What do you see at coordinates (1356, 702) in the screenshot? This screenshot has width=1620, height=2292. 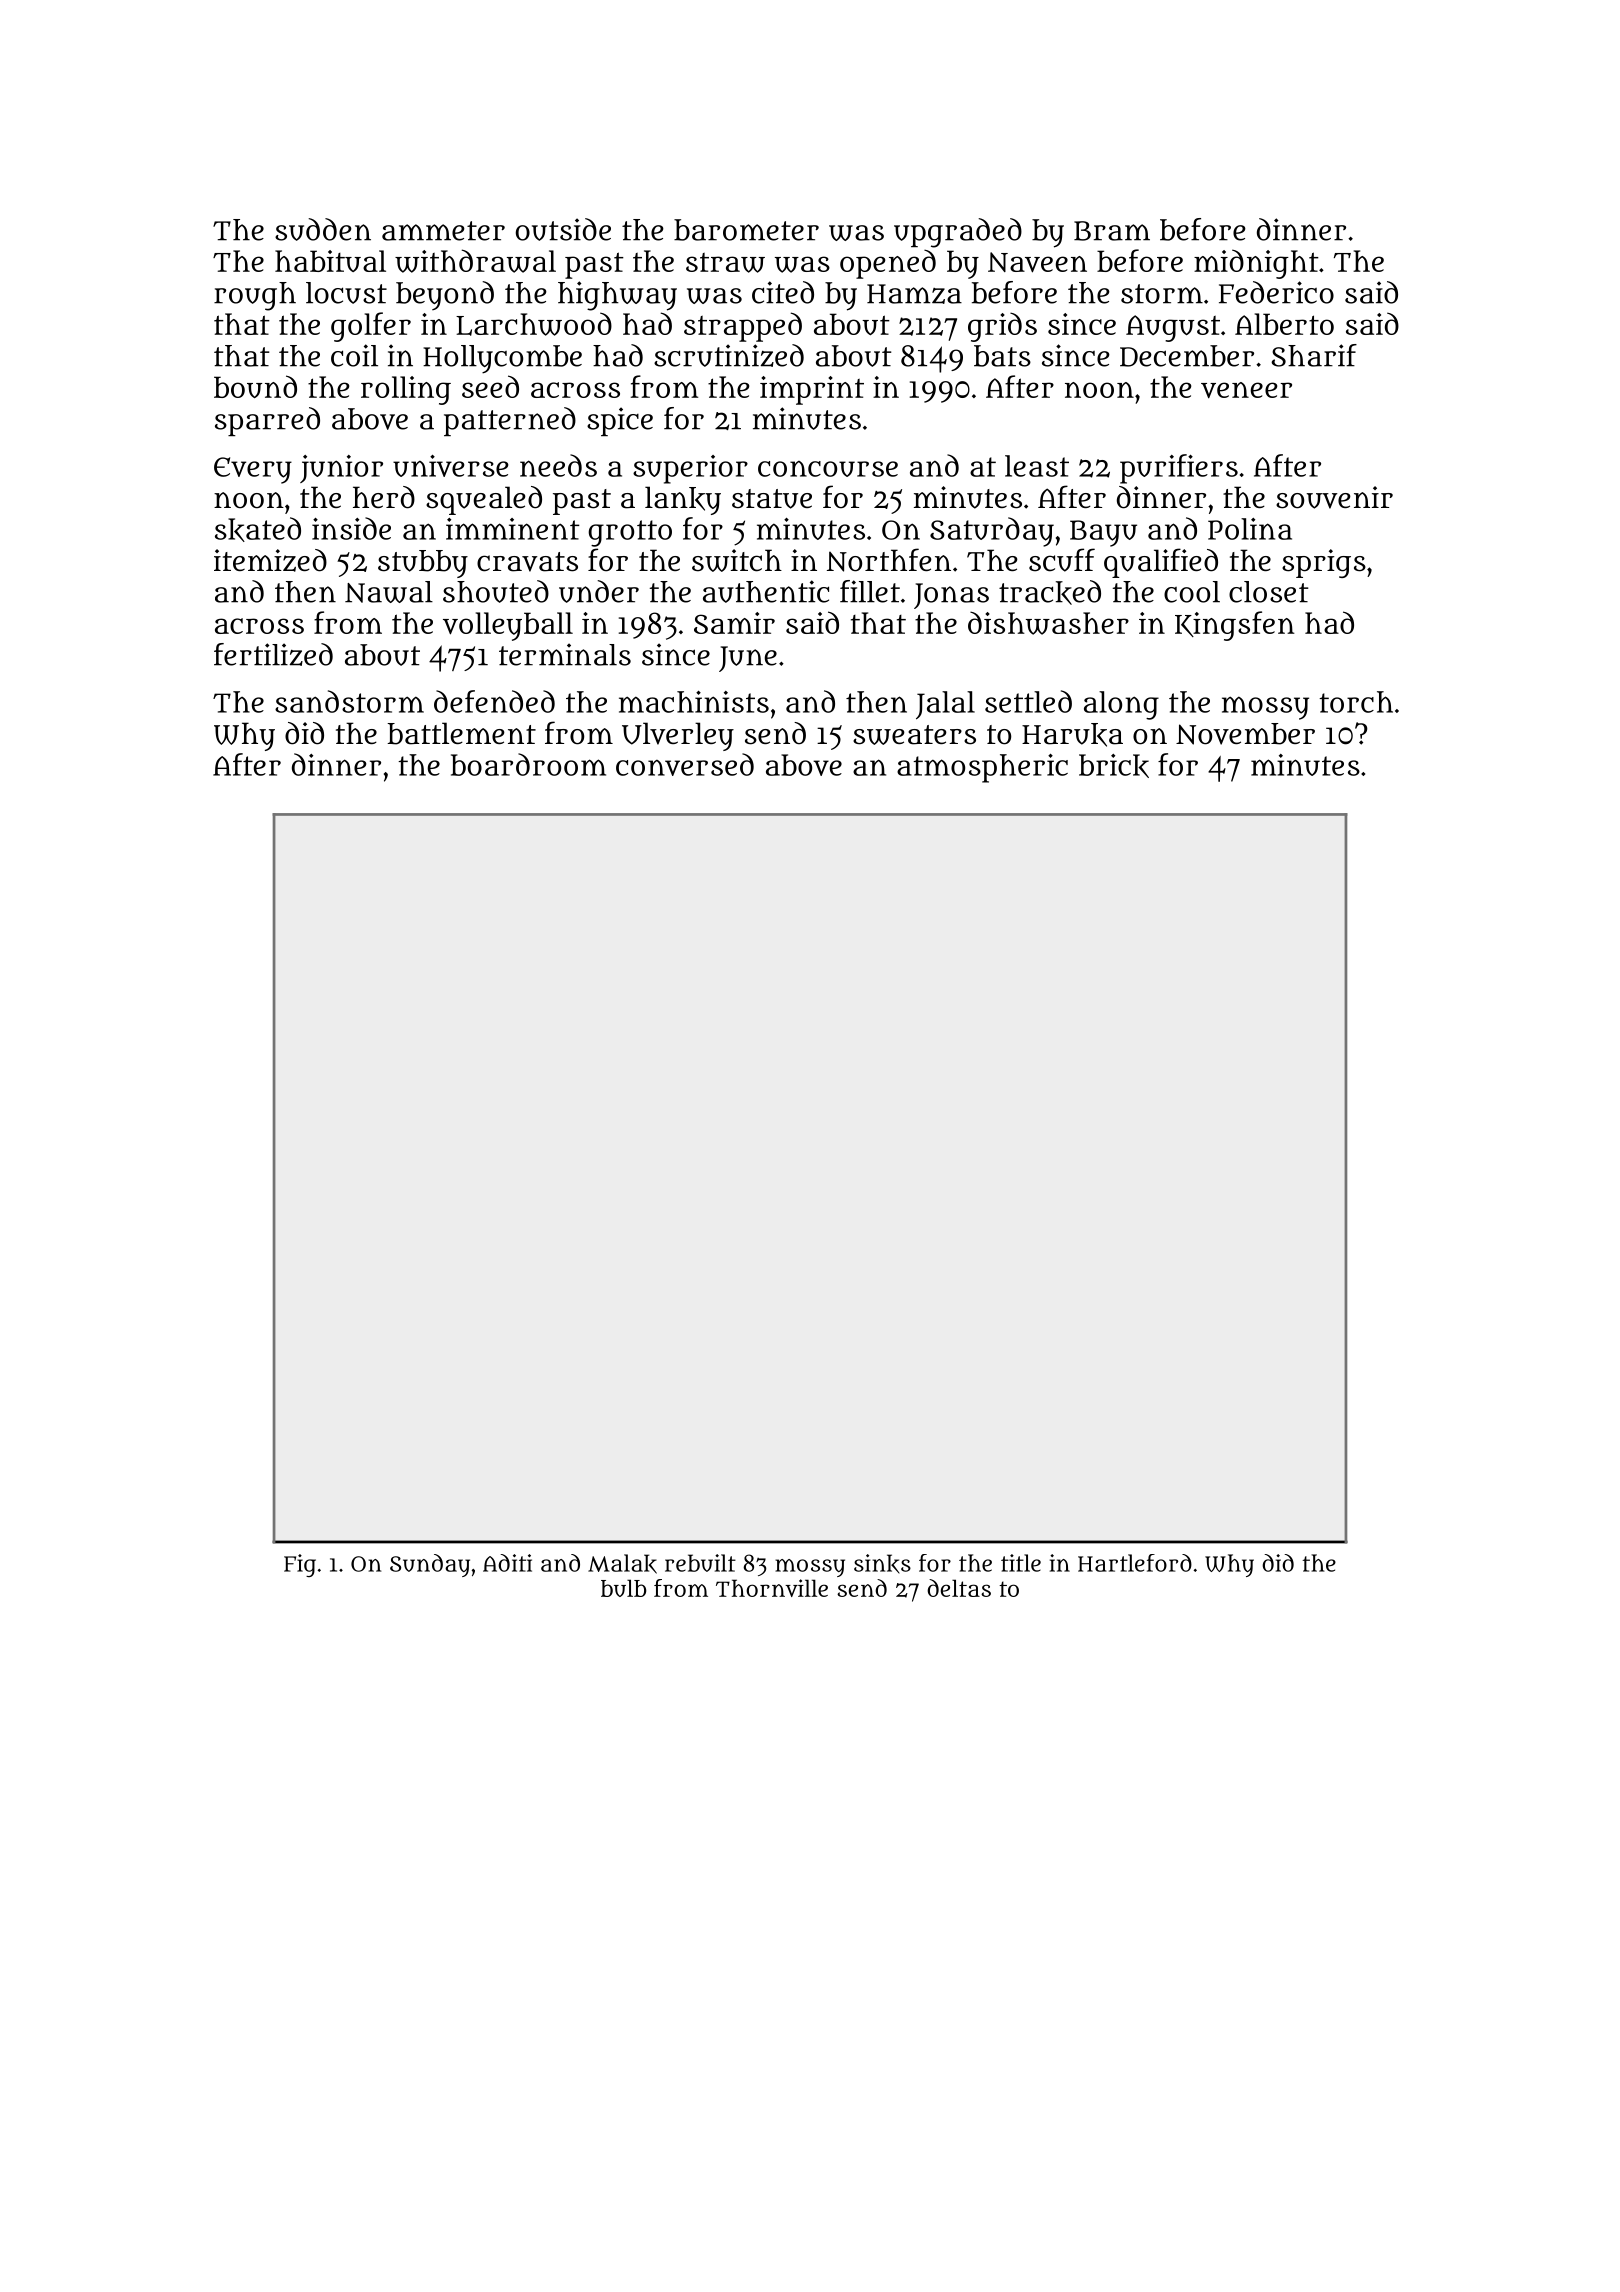 I see `torch` at bounding box center [1356, 702].
